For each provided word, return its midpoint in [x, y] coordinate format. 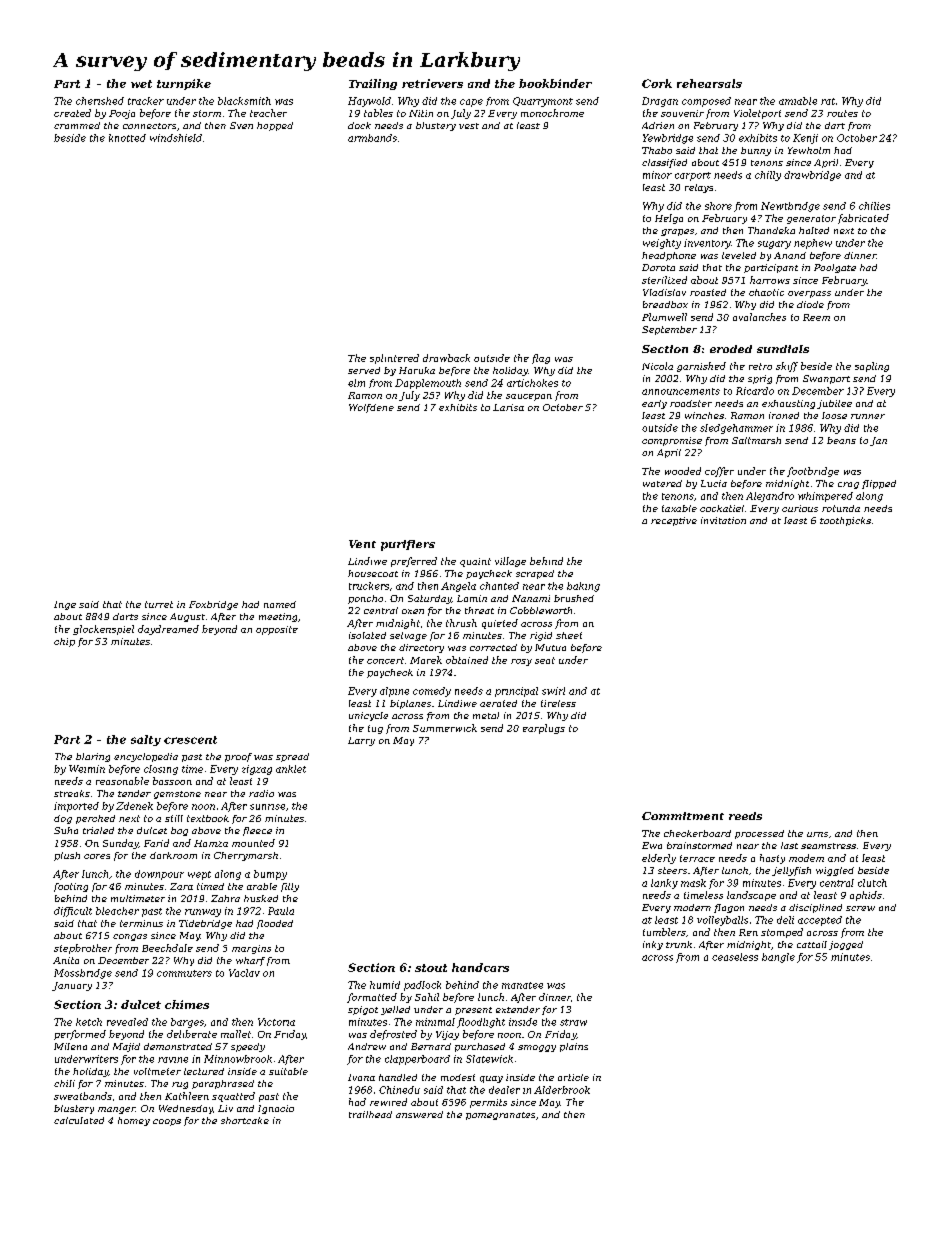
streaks [72, 793]
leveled [739, 255]
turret [159, 604]
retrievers [432, 83]
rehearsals [709, 83]
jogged [846, 945]
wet [141, 84]
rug [180, 1085]
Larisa [508, 407]
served [364, 370]
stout [431, 968]
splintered [394, 359]
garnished [701, 367]
